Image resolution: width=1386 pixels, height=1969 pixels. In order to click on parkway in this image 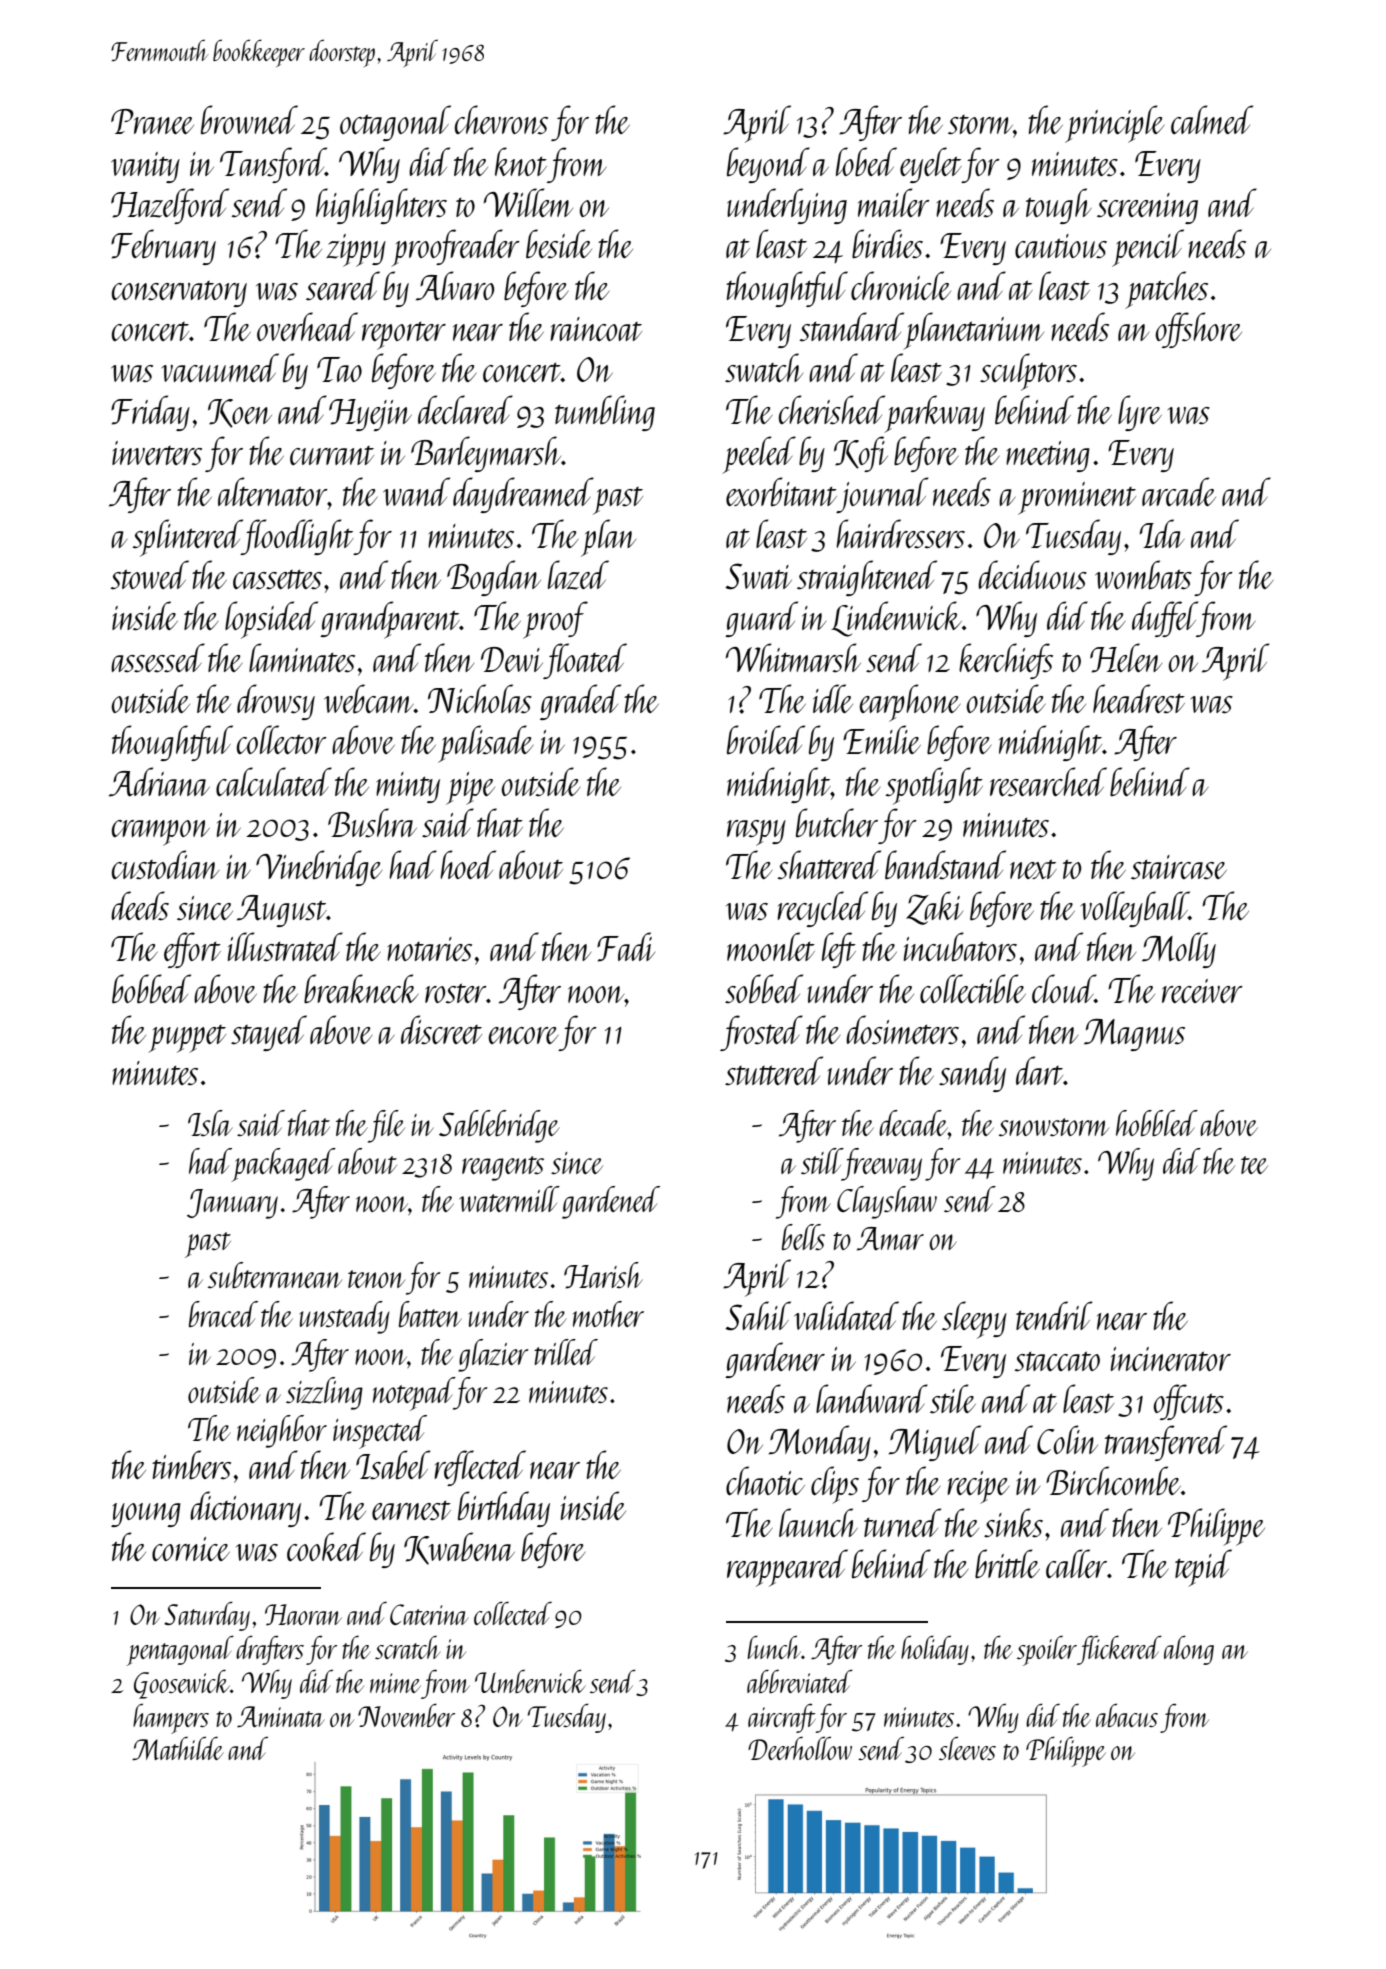, I will do `click(935, 413)`.
